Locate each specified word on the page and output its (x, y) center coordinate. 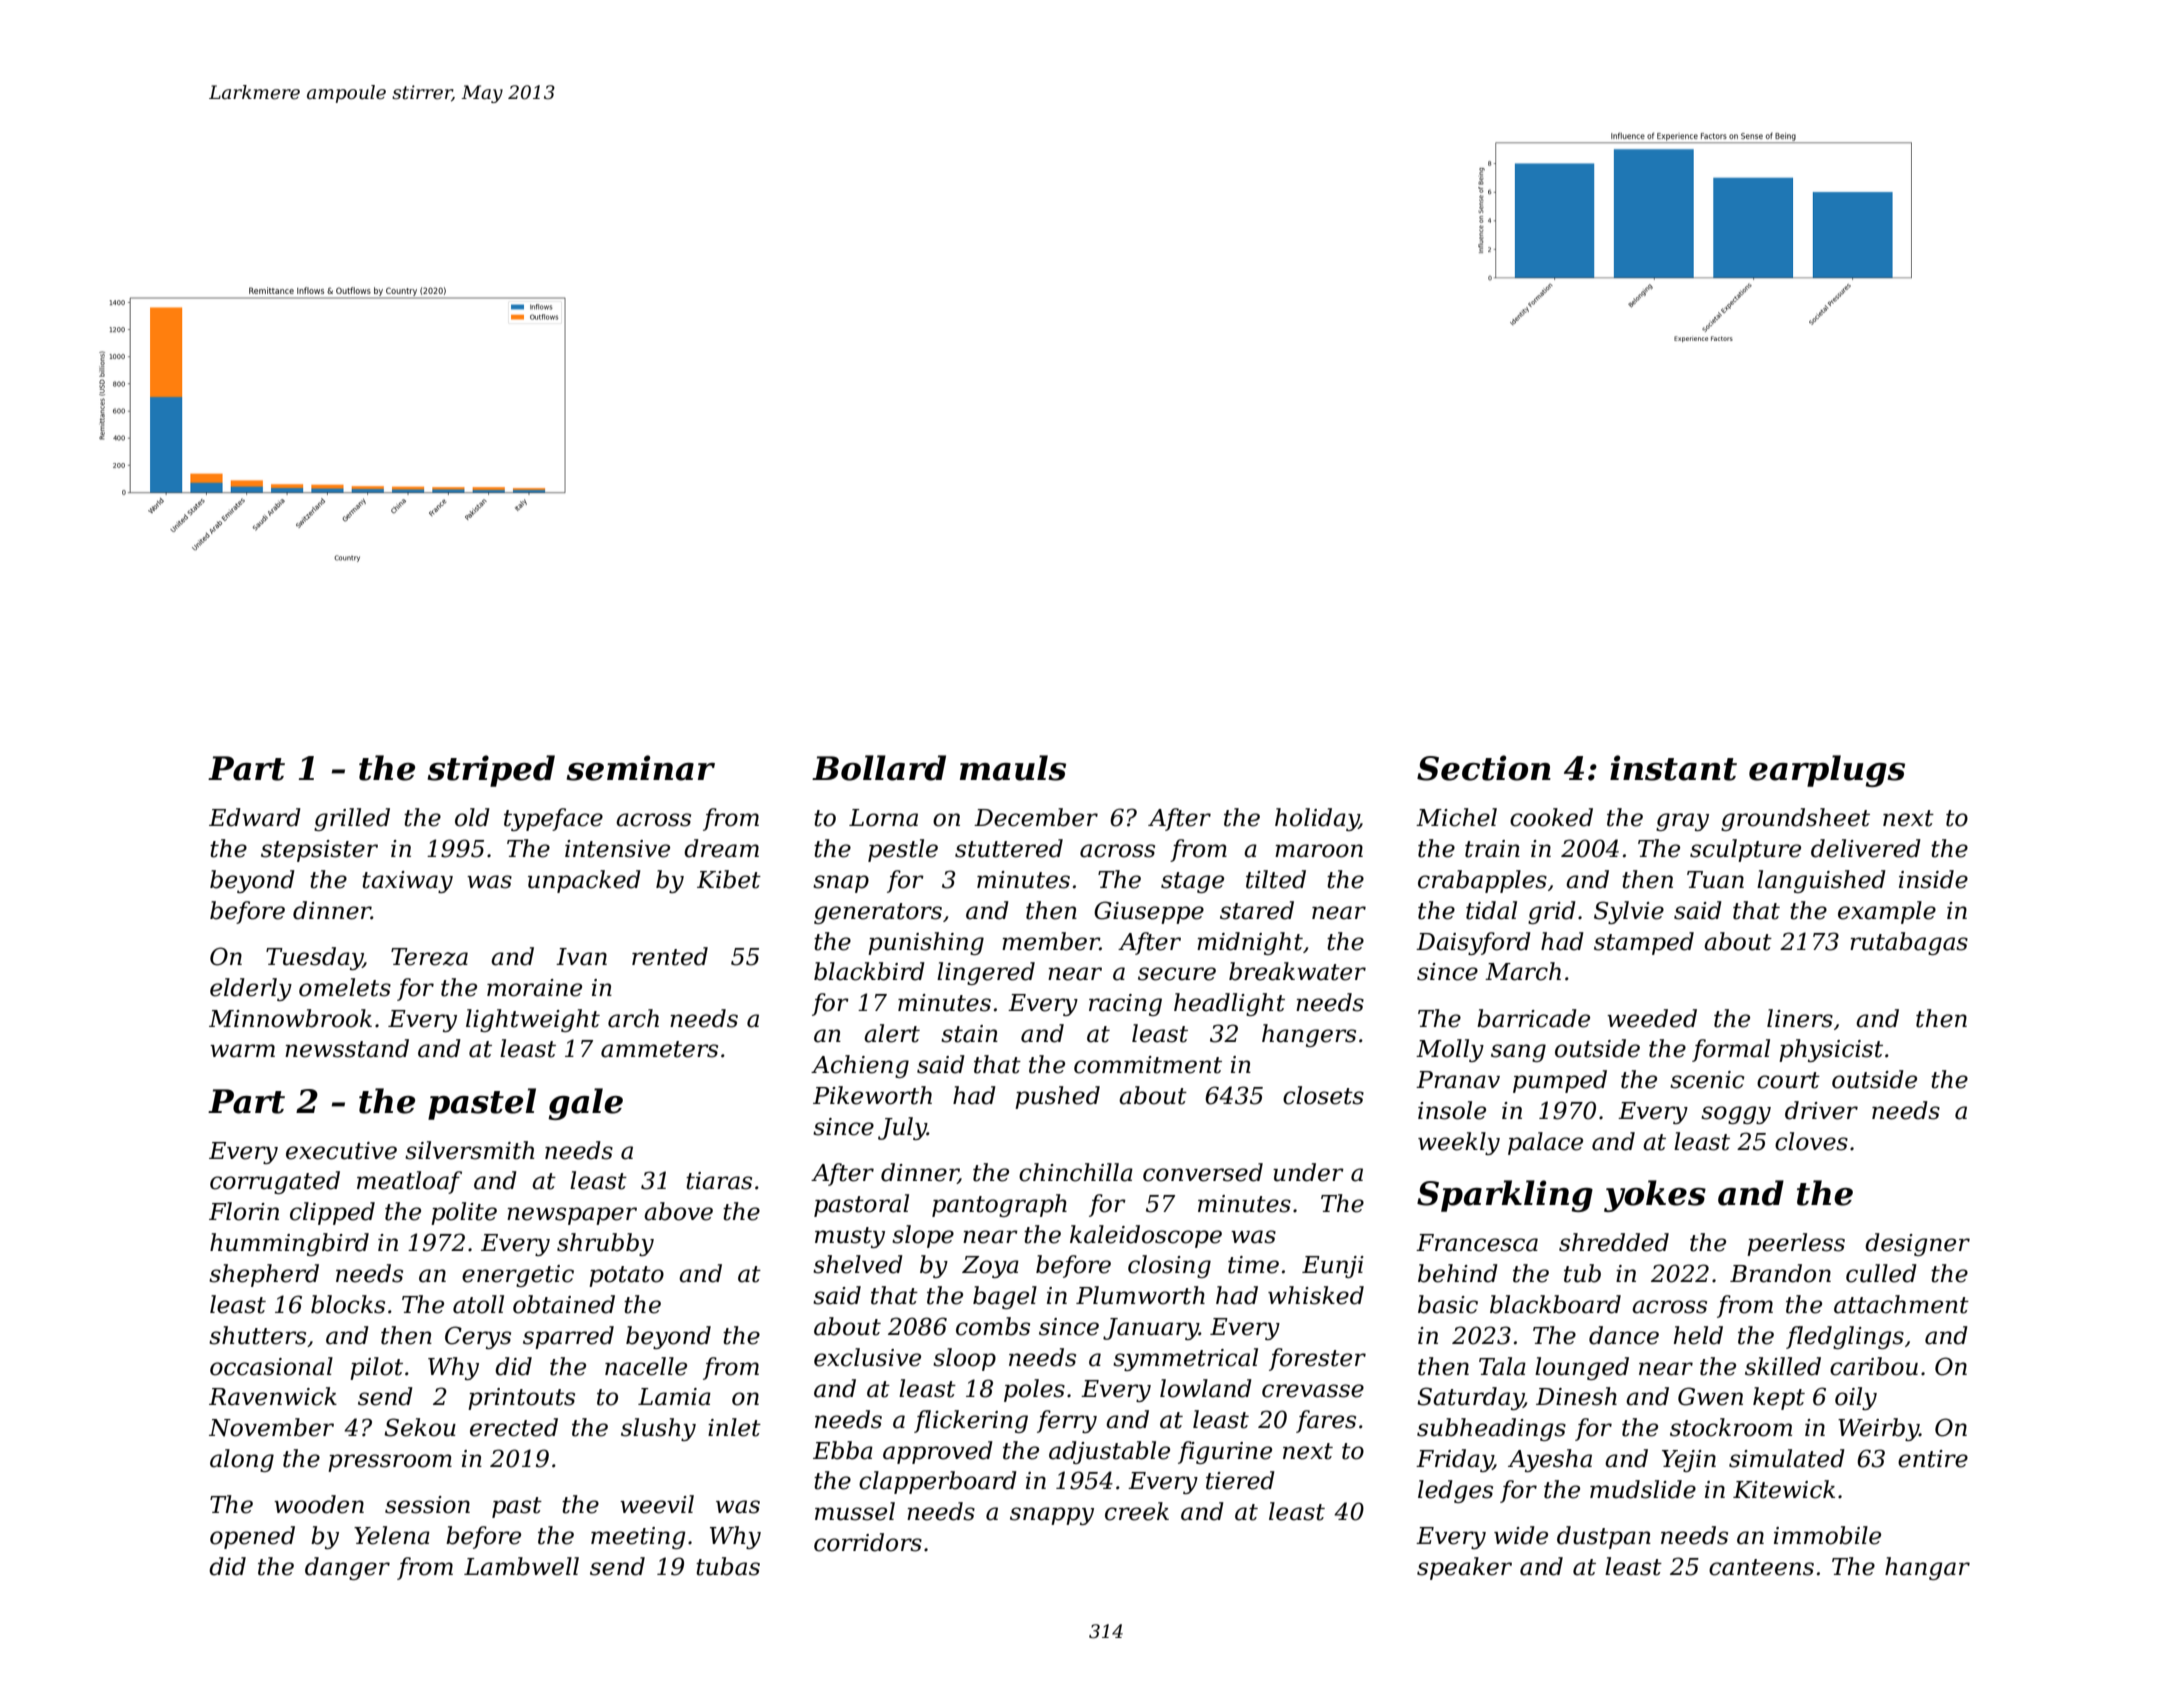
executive (341, 1151)
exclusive (867, 1357)
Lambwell (521, 1566)
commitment (1148, 1065)
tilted (1276, 879)
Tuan (1715, 880)
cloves (1811, 1141)
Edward (255, 817)
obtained (564, 1304)
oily (1856, 1398)
